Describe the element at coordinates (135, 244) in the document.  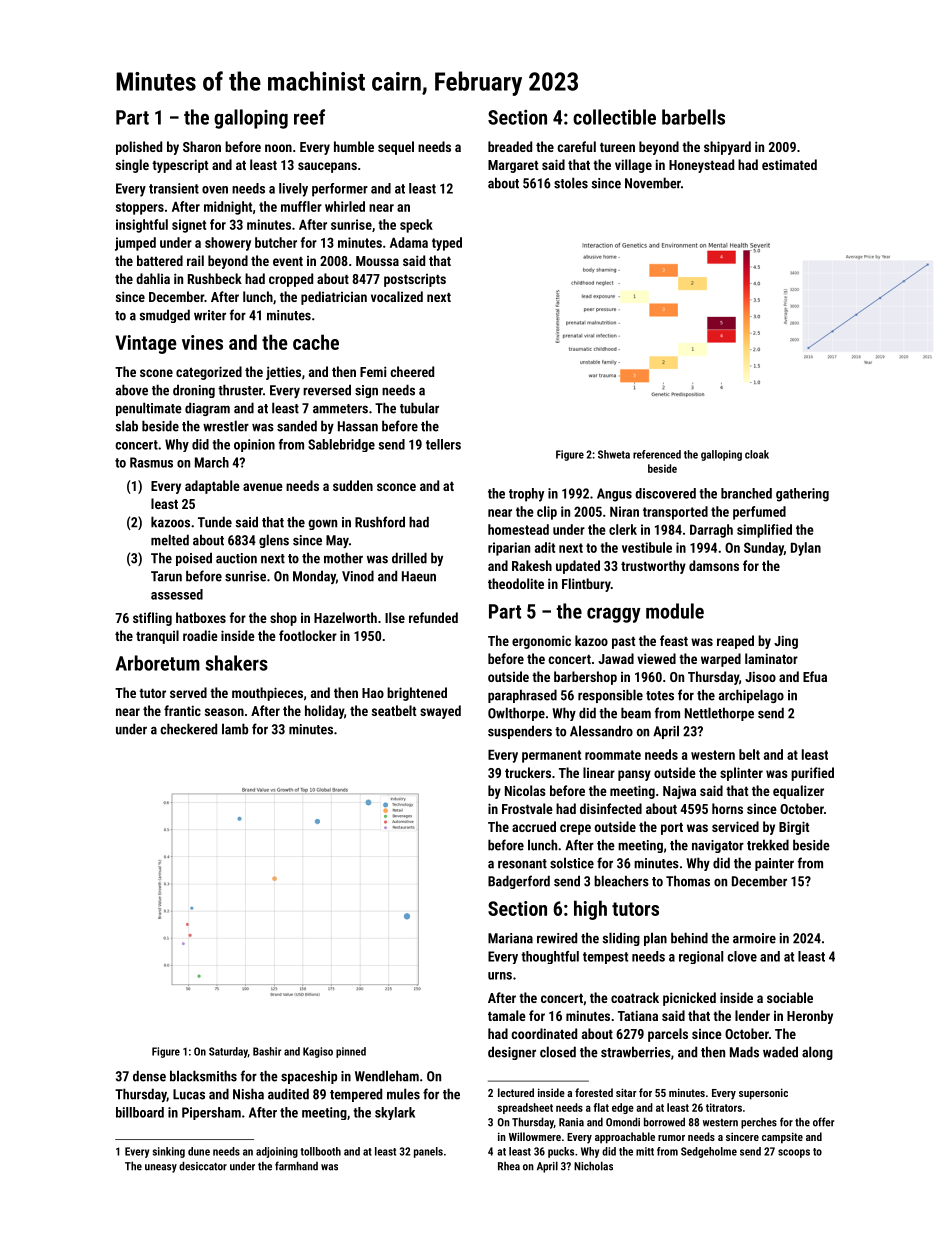
I see `jumped` at that location.
